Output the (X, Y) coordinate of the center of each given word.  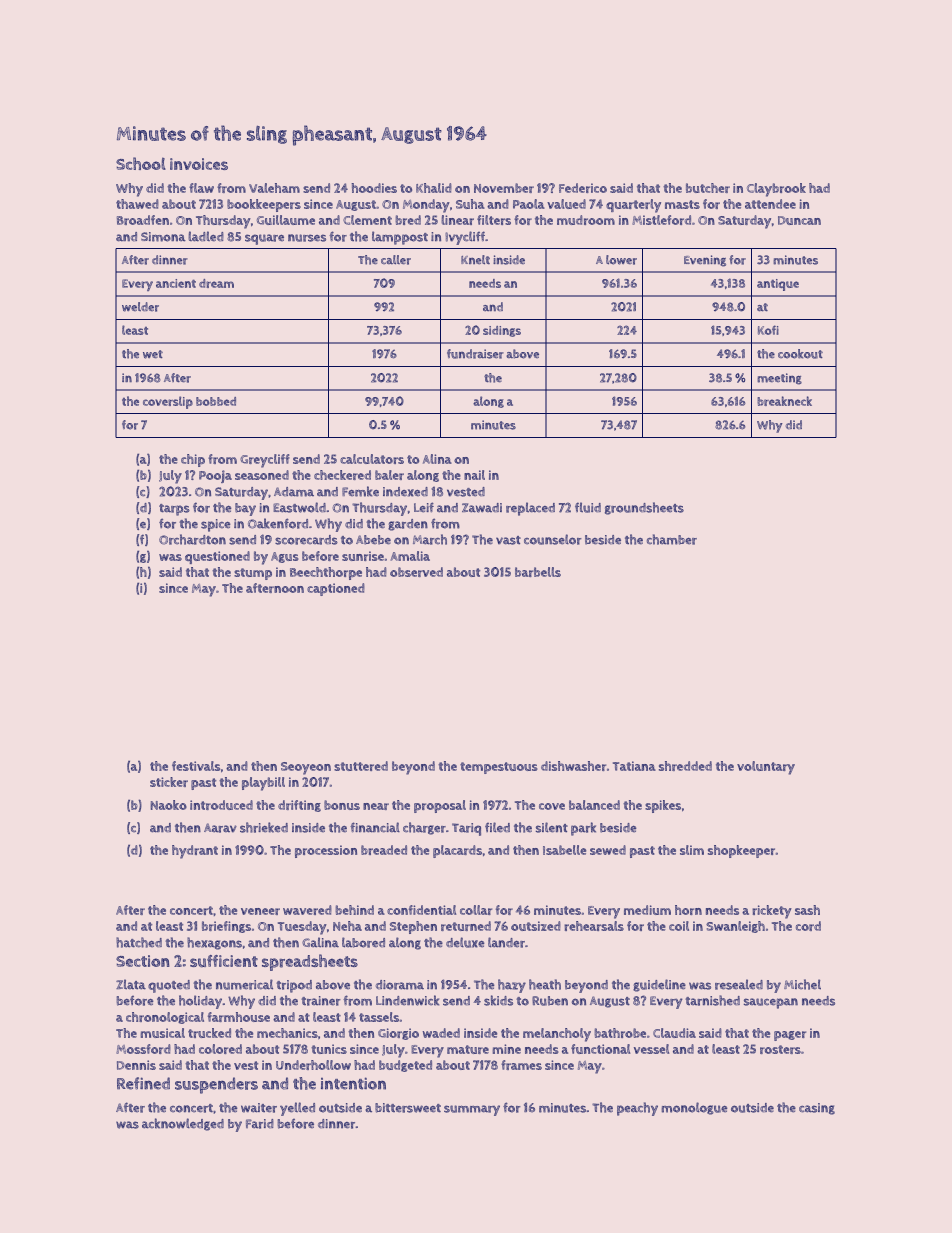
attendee (770, 204)
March (430, 539)
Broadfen (143, 220)
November (504, 188)
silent (552, 827)
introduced (221, 805)
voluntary (766, 768)
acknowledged (183, 1124)
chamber (672, 539)
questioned (217, 557)
